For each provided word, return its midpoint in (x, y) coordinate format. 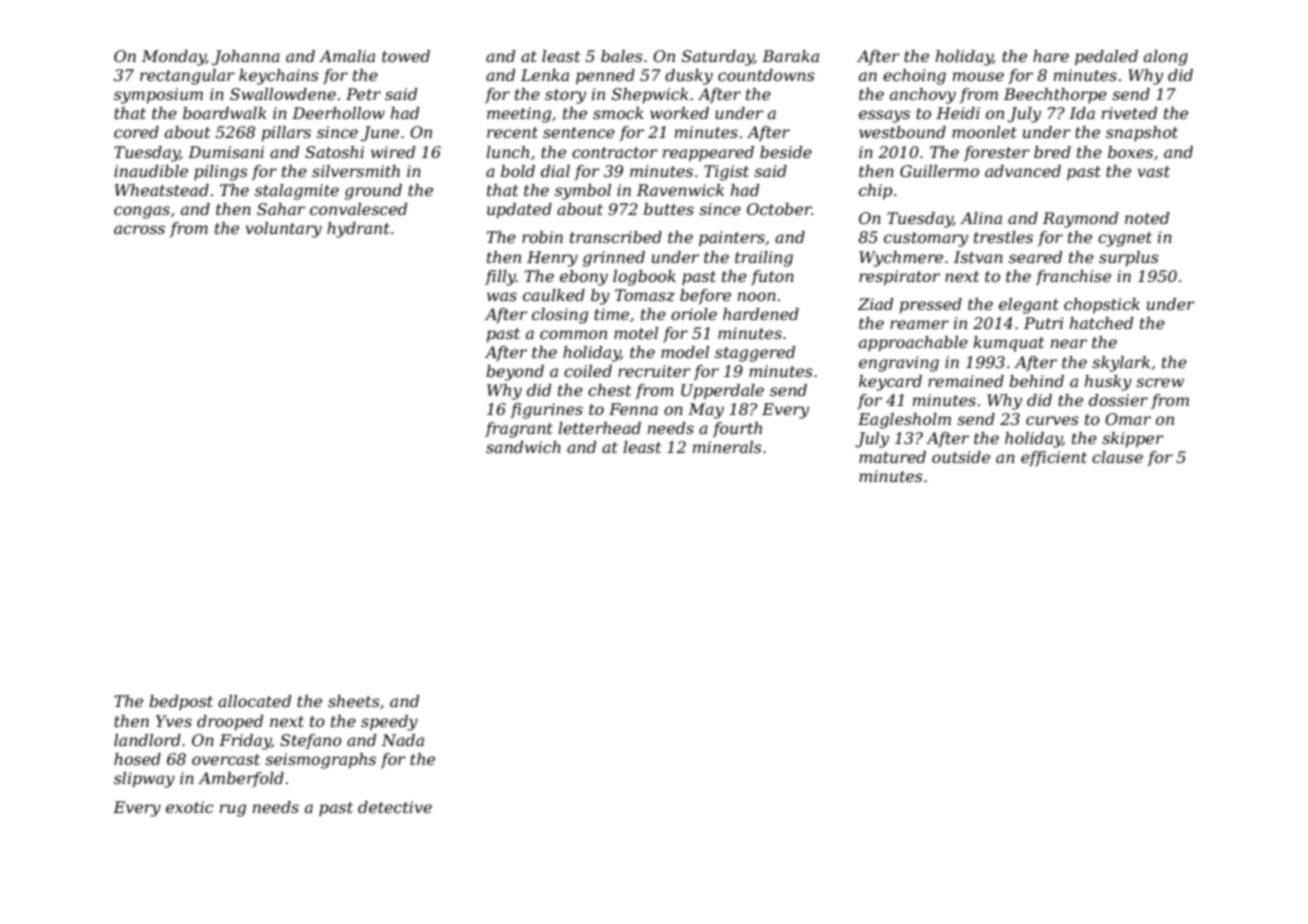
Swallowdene (283, 94)
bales (622, 56)
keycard (890, 383)
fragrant (519, 430)
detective (395, 807)
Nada (402, 740)
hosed (137, 759)
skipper (1133, 440)
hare (1051, 56)
